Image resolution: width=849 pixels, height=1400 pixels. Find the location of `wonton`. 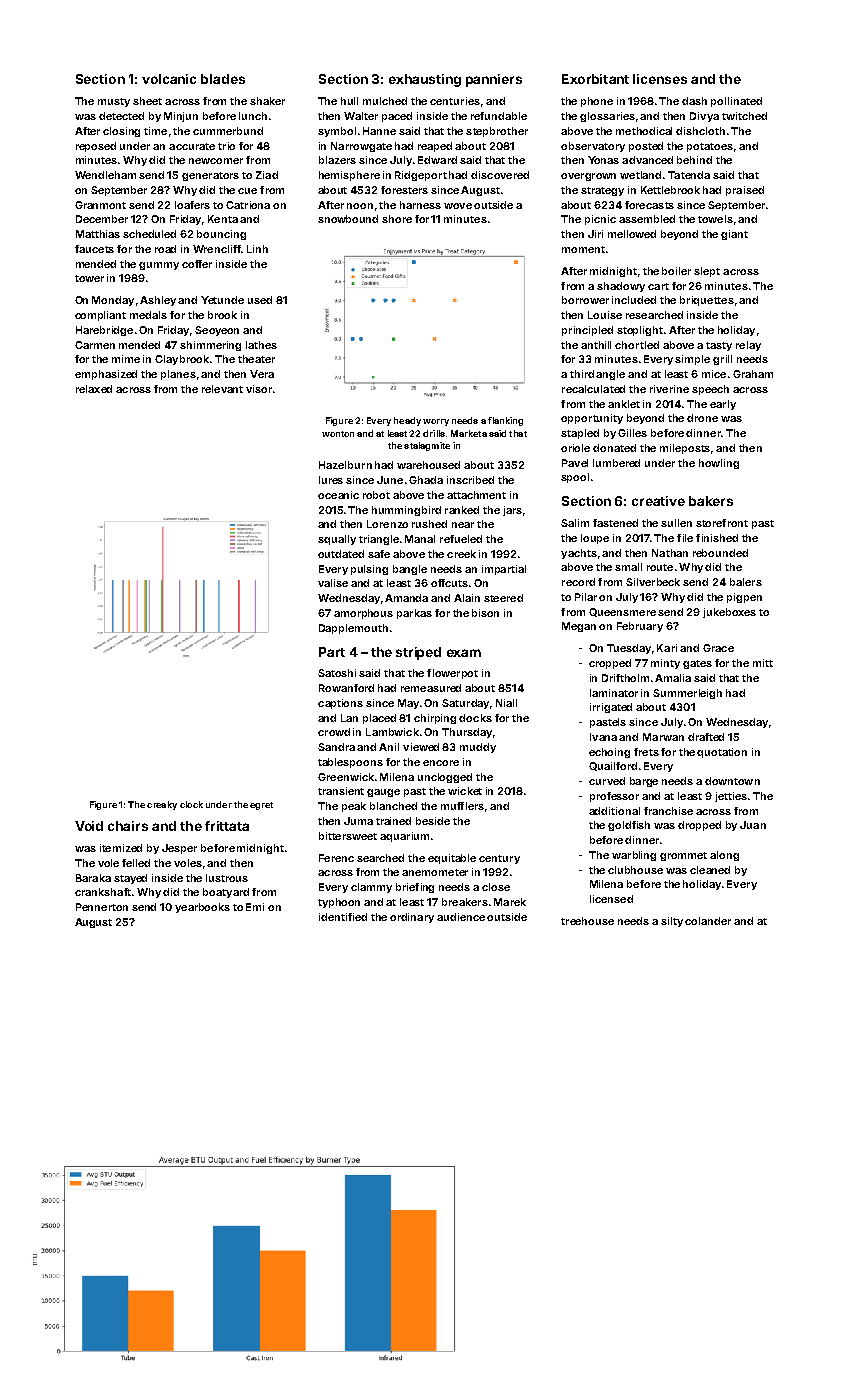

wonton is located at coordinates (338, 434).
